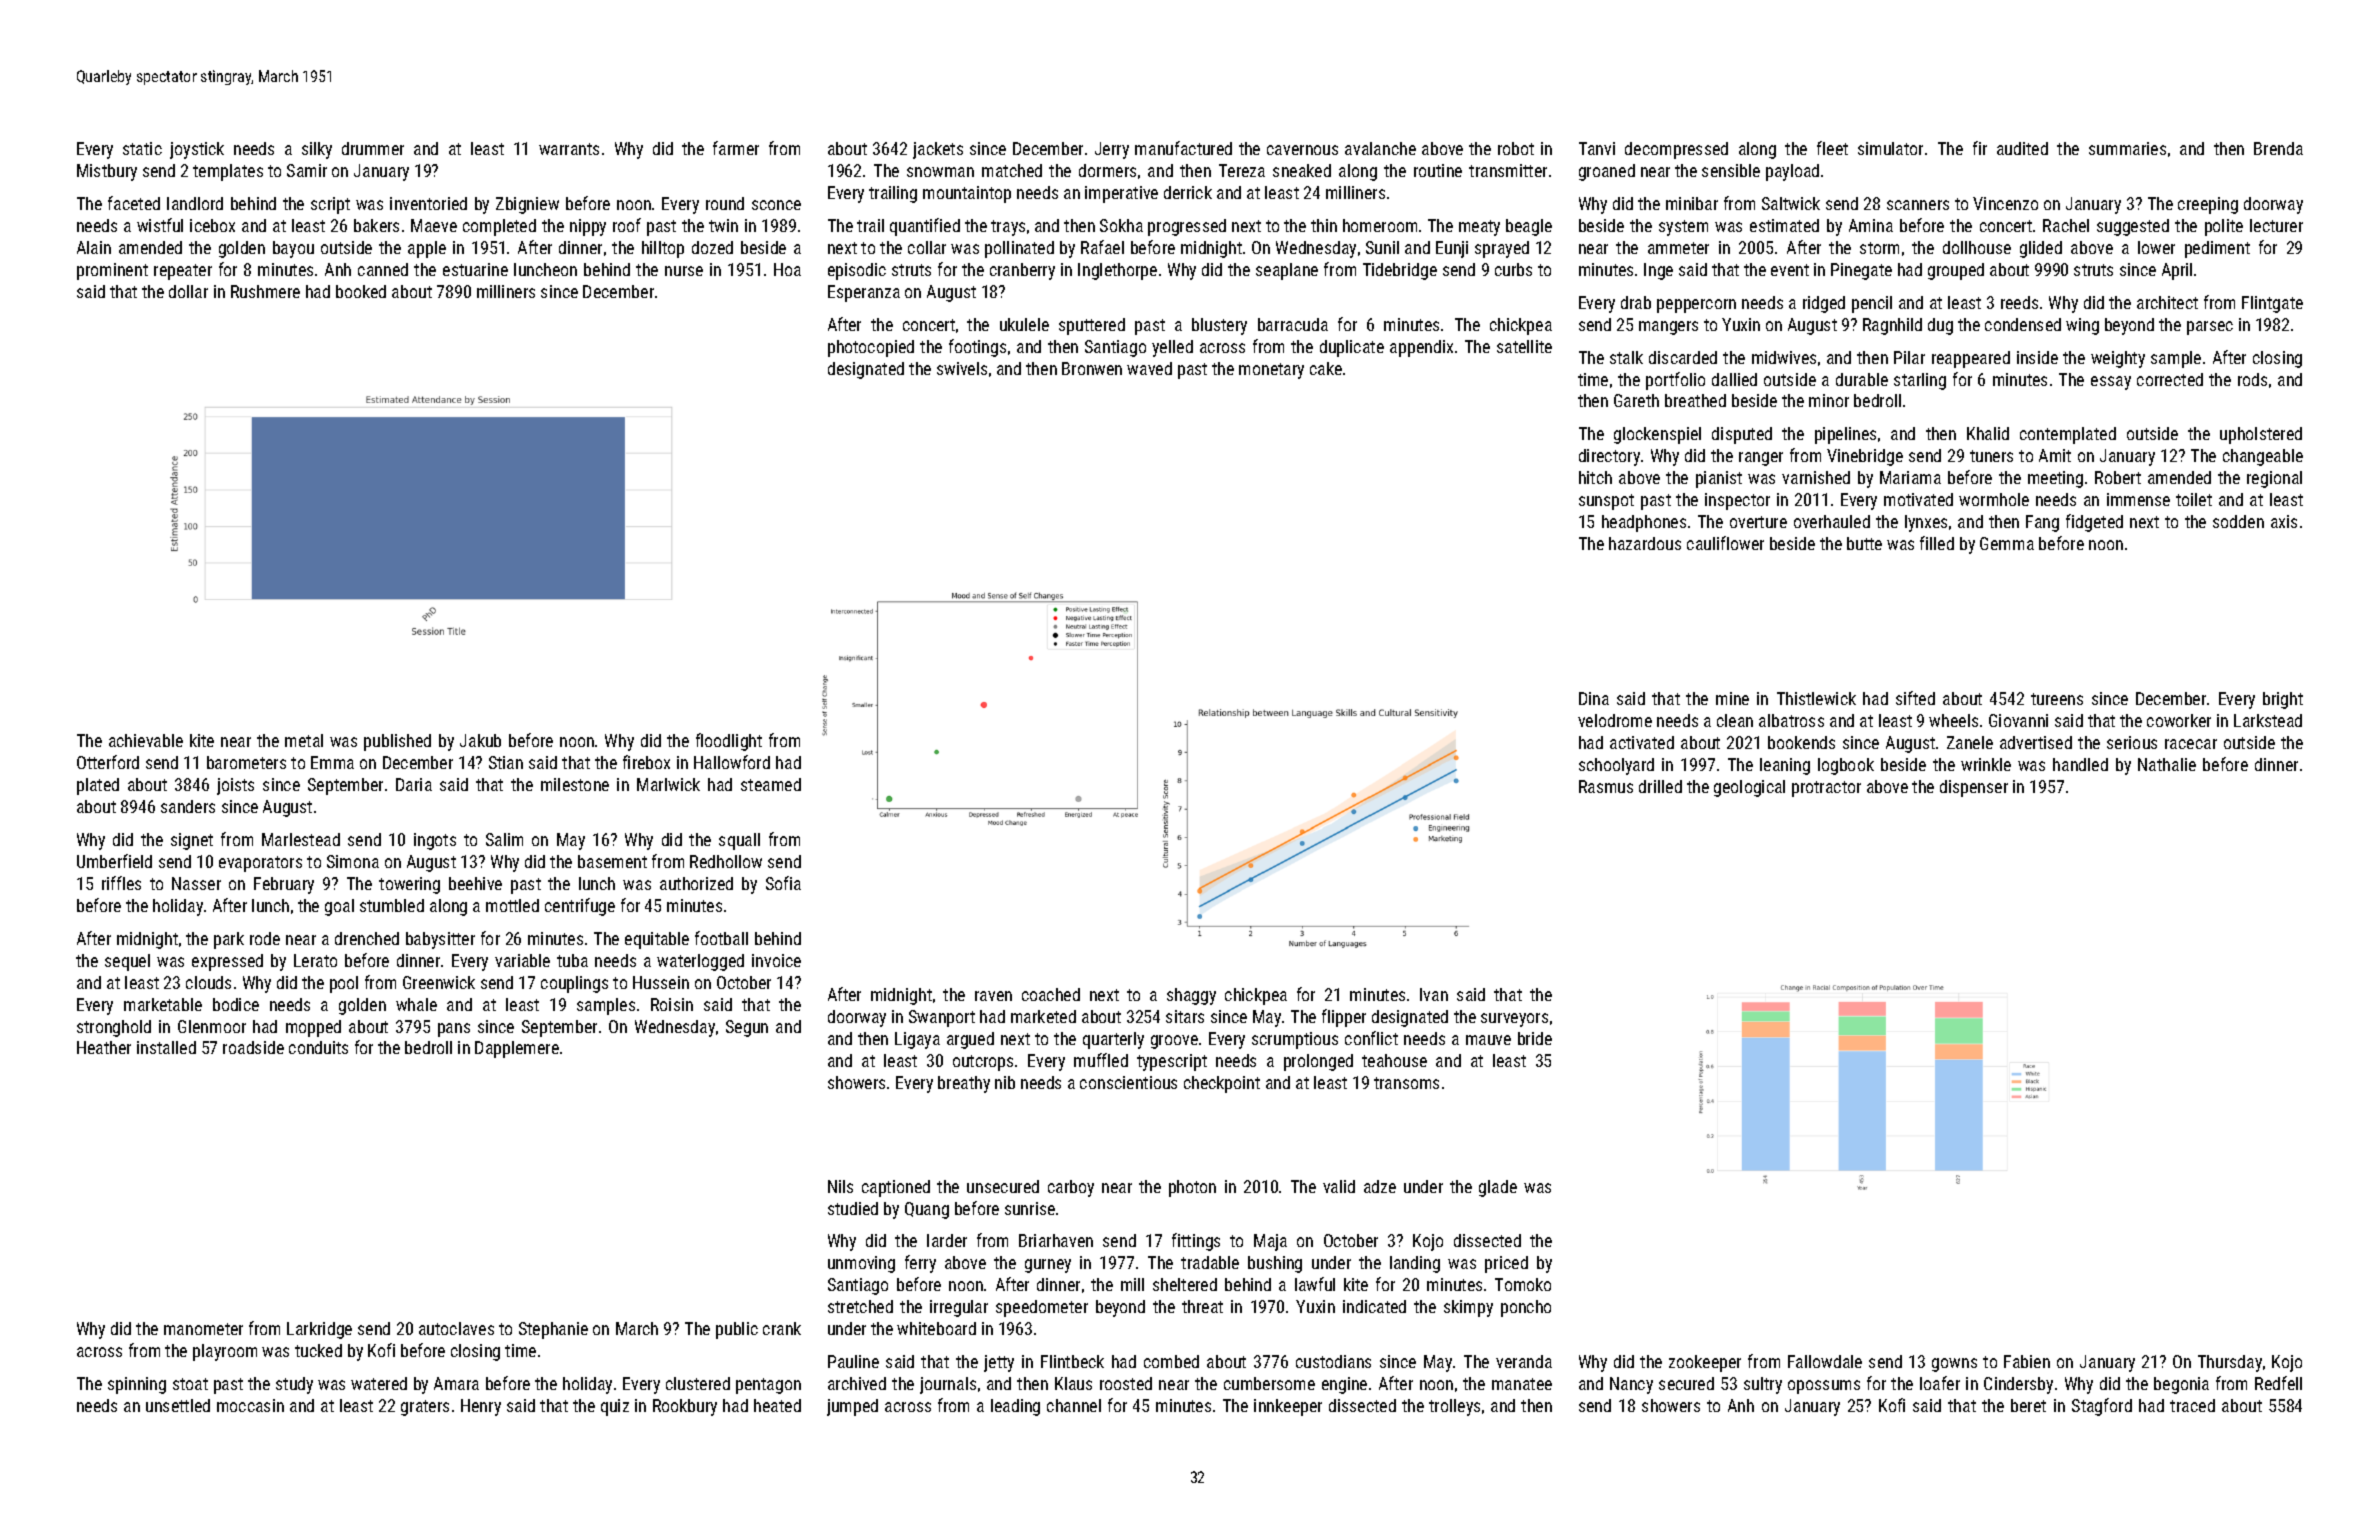  What do you see at coordinates (339, 907) in the image?
I see `goal` at bounding box center [339, 907].
